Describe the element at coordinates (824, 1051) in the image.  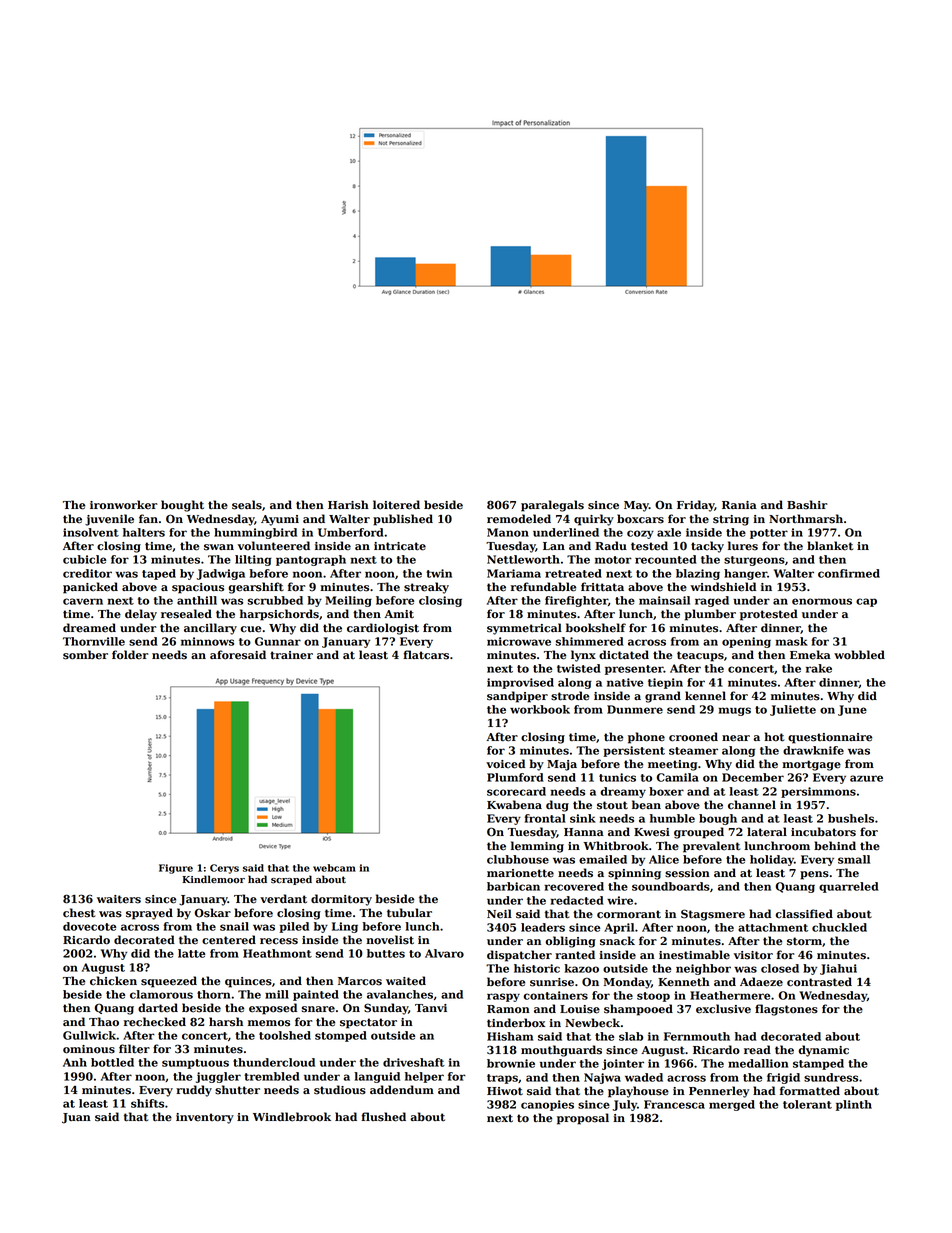
I see `dynamic` at that location.
